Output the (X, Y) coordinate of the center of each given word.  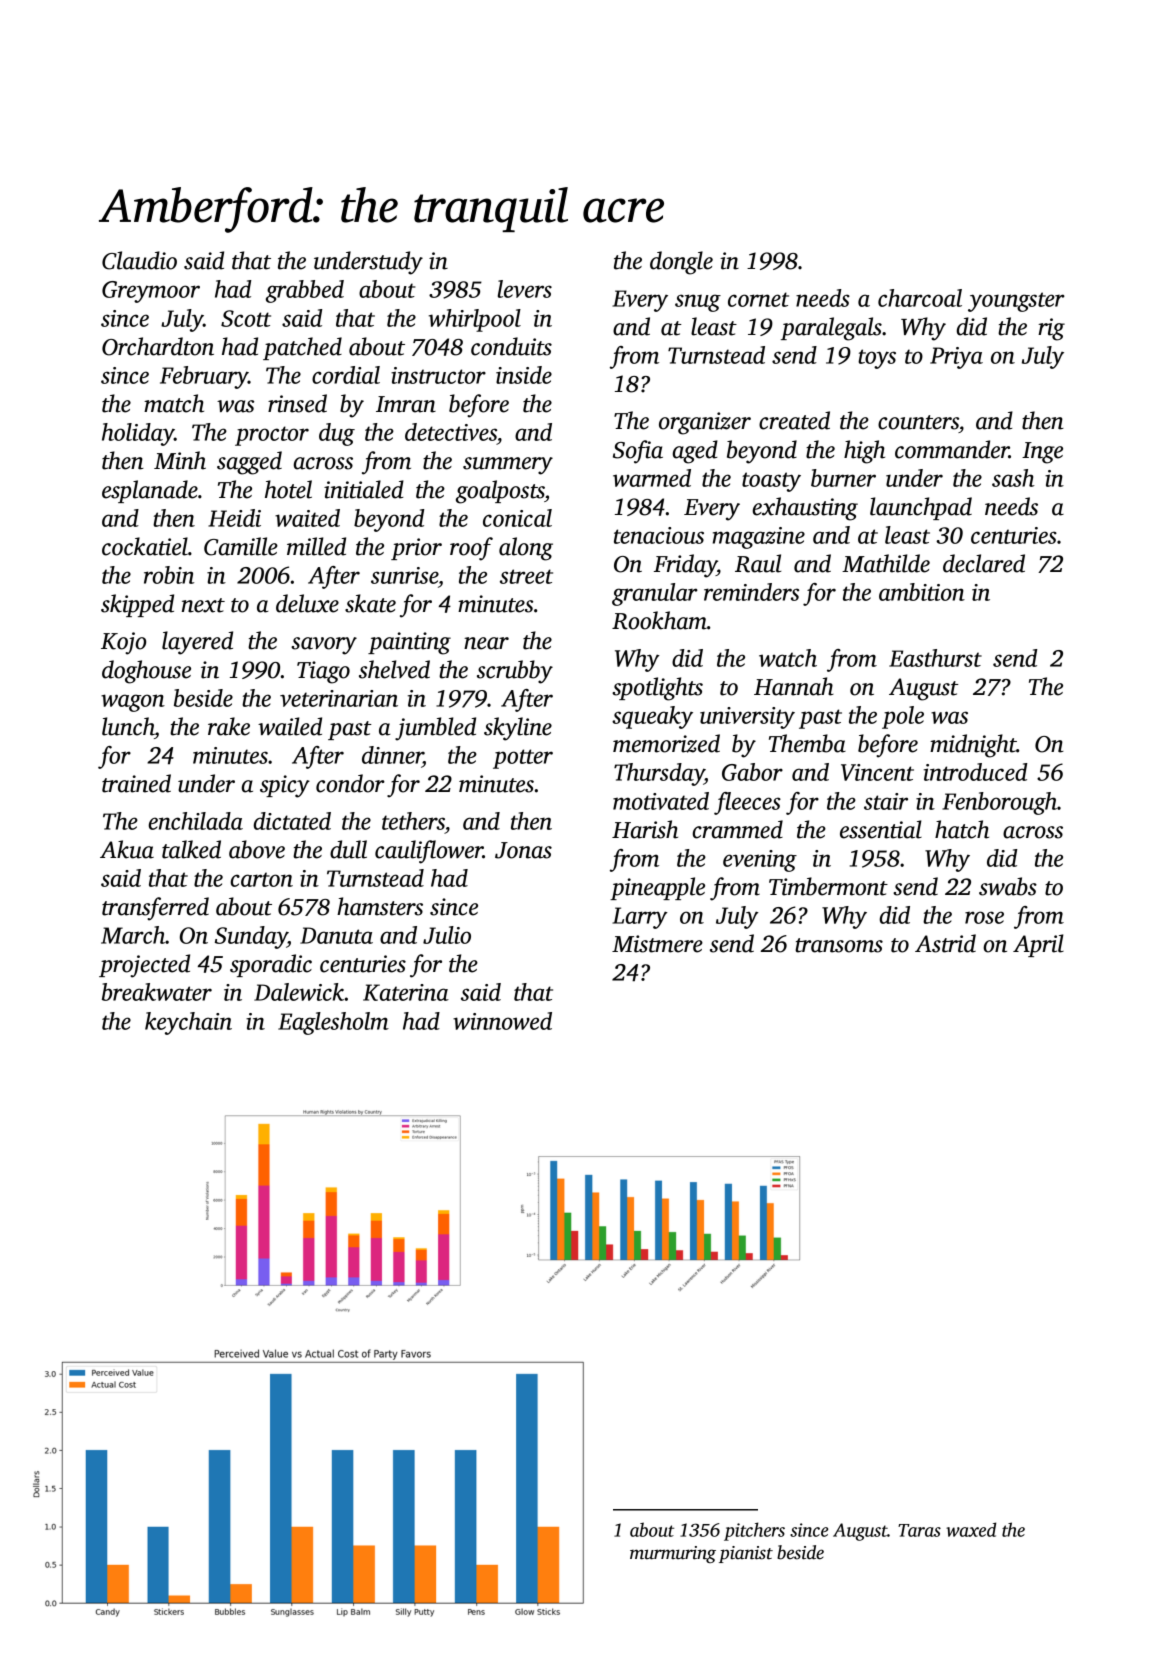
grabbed (305, 291)
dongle (681, 263)
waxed (971, 1529)
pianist (746, 1554)
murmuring (673, 1554)
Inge (1042, 453)
